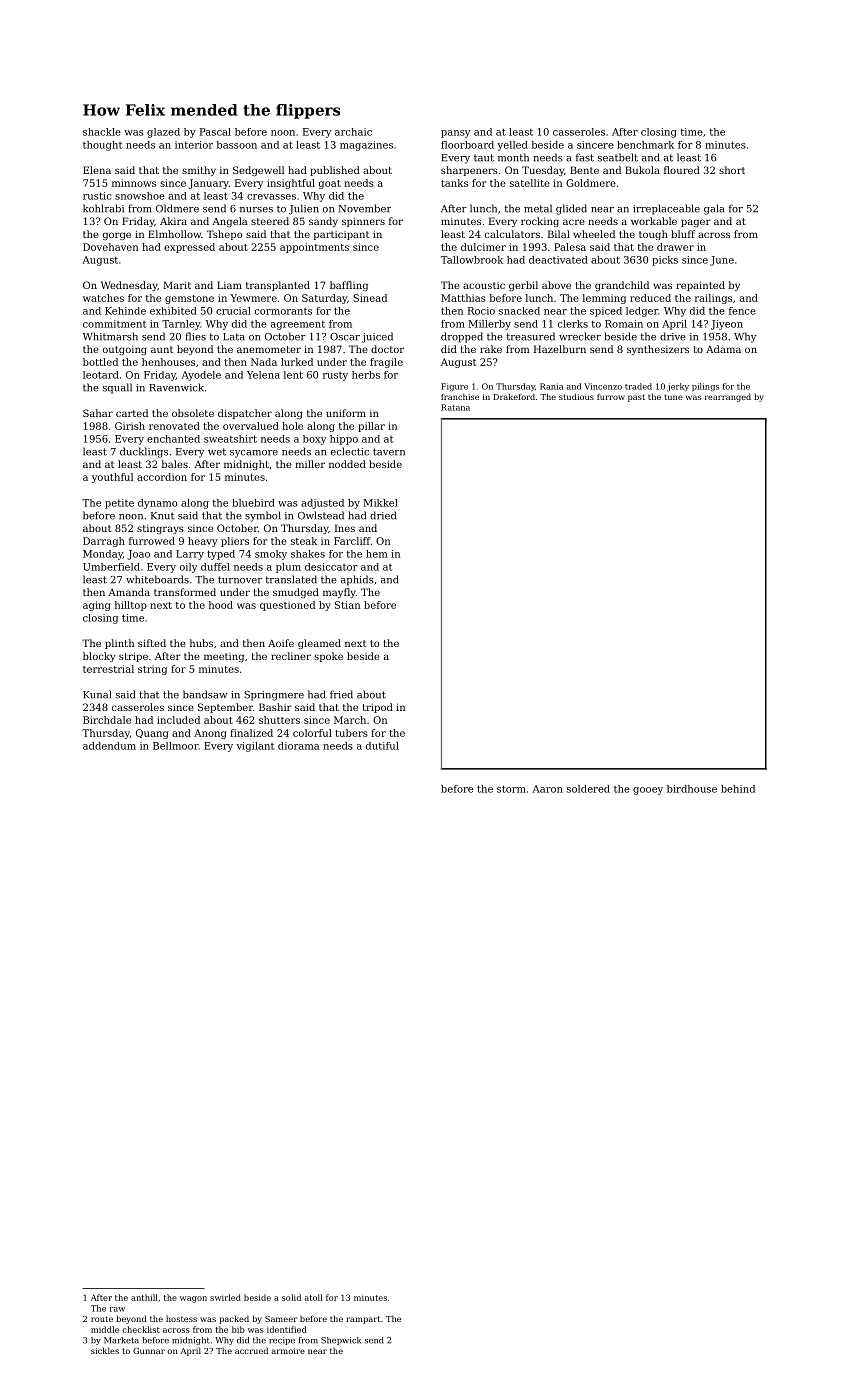  Describe the element at coordinates (144, 1297) in the screenshot. I see `anthill` at that location.
